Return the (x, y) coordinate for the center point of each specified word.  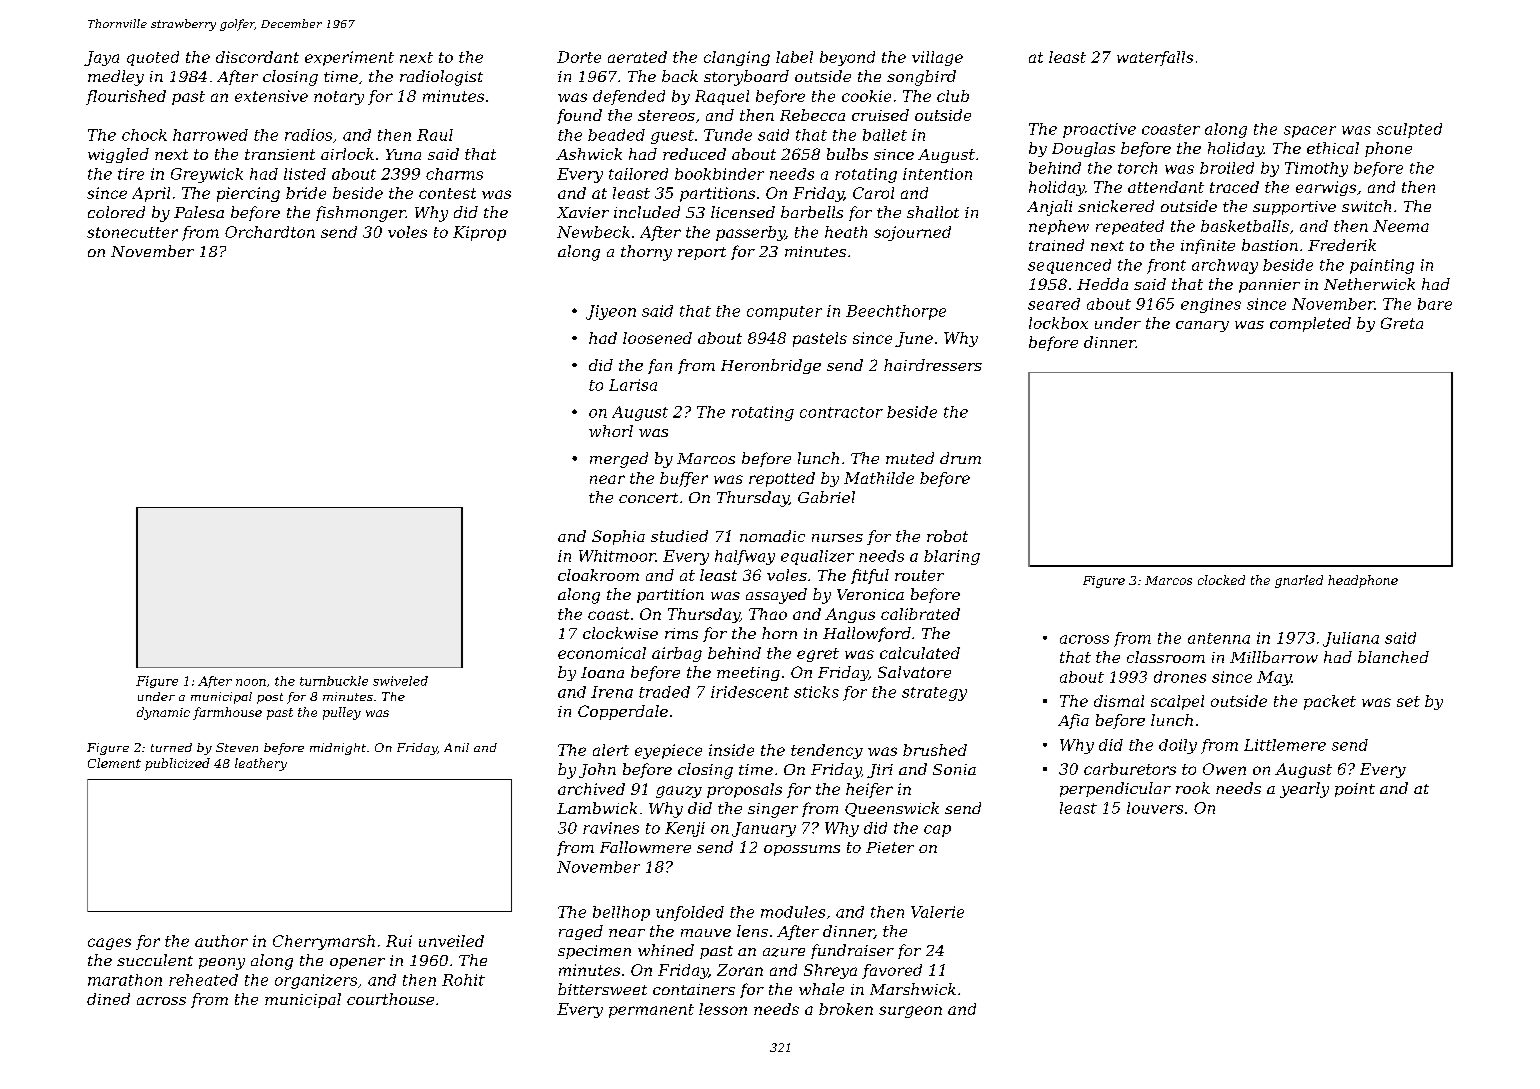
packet (1330, 702)
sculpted (1409, 130)
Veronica (870, 594)
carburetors (1130, 769)
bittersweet (602, 989)
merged (619, 460)
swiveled (400, 681)
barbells (812, 212)
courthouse (390, 999)
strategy (934, 694)
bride (306, 193)
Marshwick (913, 989)
